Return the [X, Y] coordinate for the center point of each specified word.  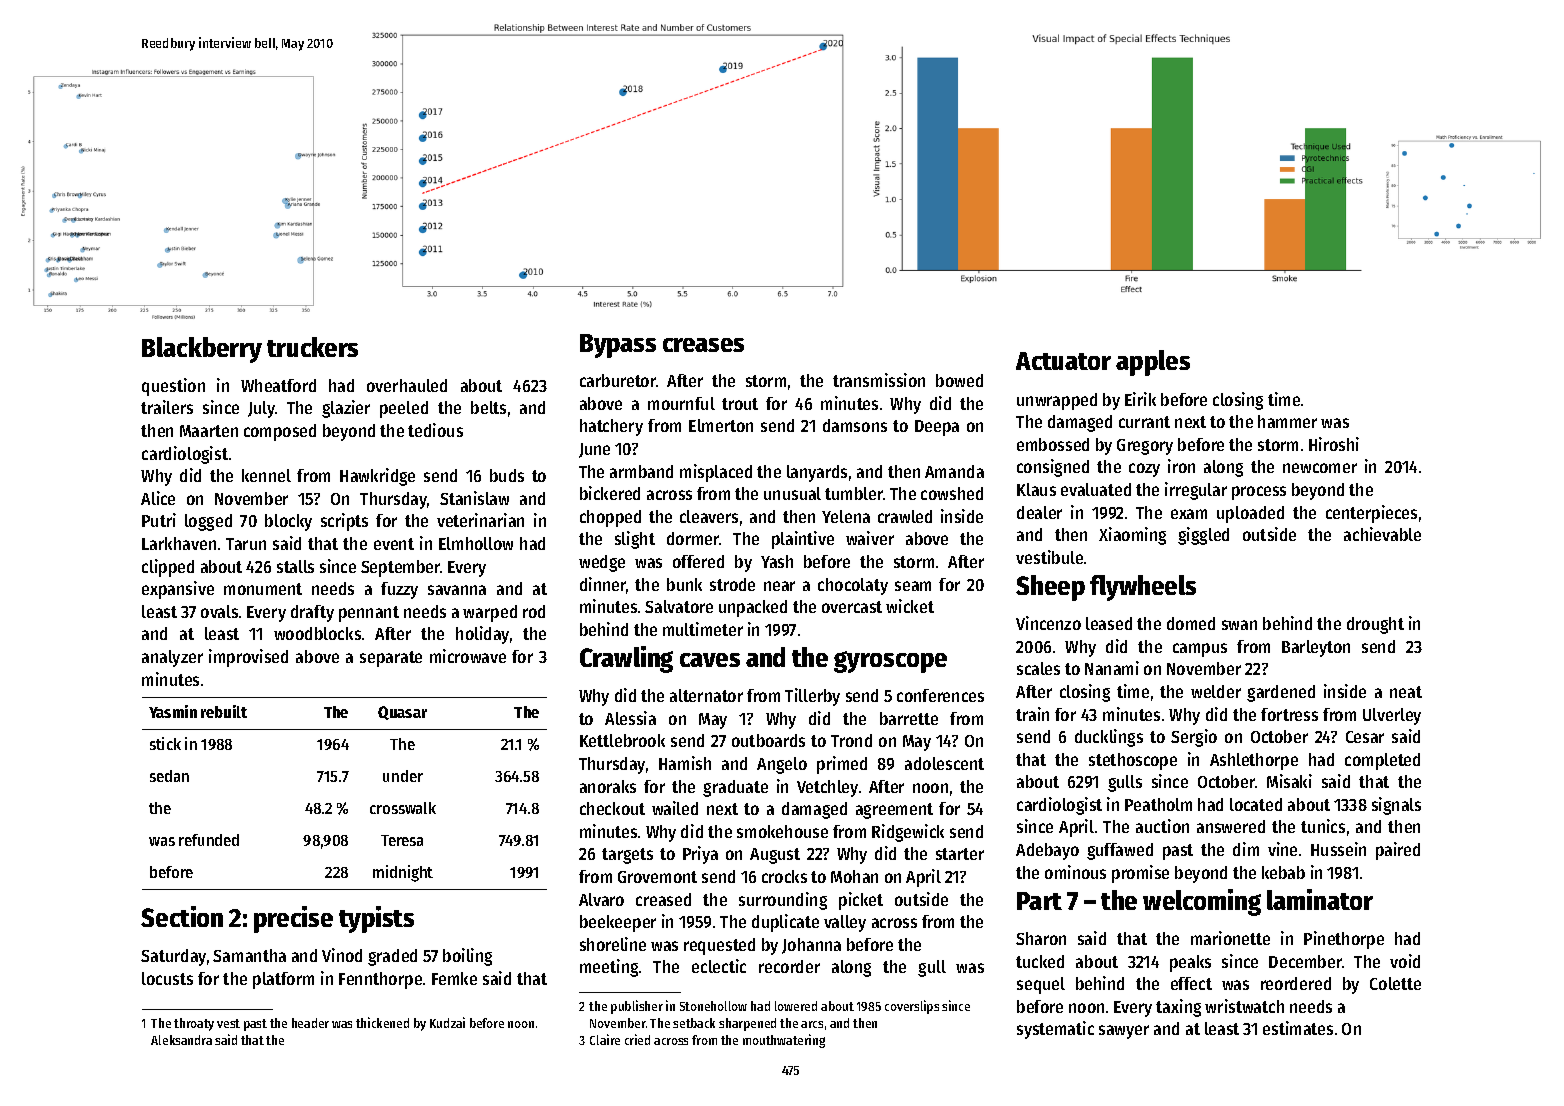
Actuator [1063, 361]
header [310, 1023]
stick [165, 743]
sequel [1041, 985]
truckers [312, 347]
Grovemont [657, 877]
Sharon [1041, 938]
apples [1153, 363]
